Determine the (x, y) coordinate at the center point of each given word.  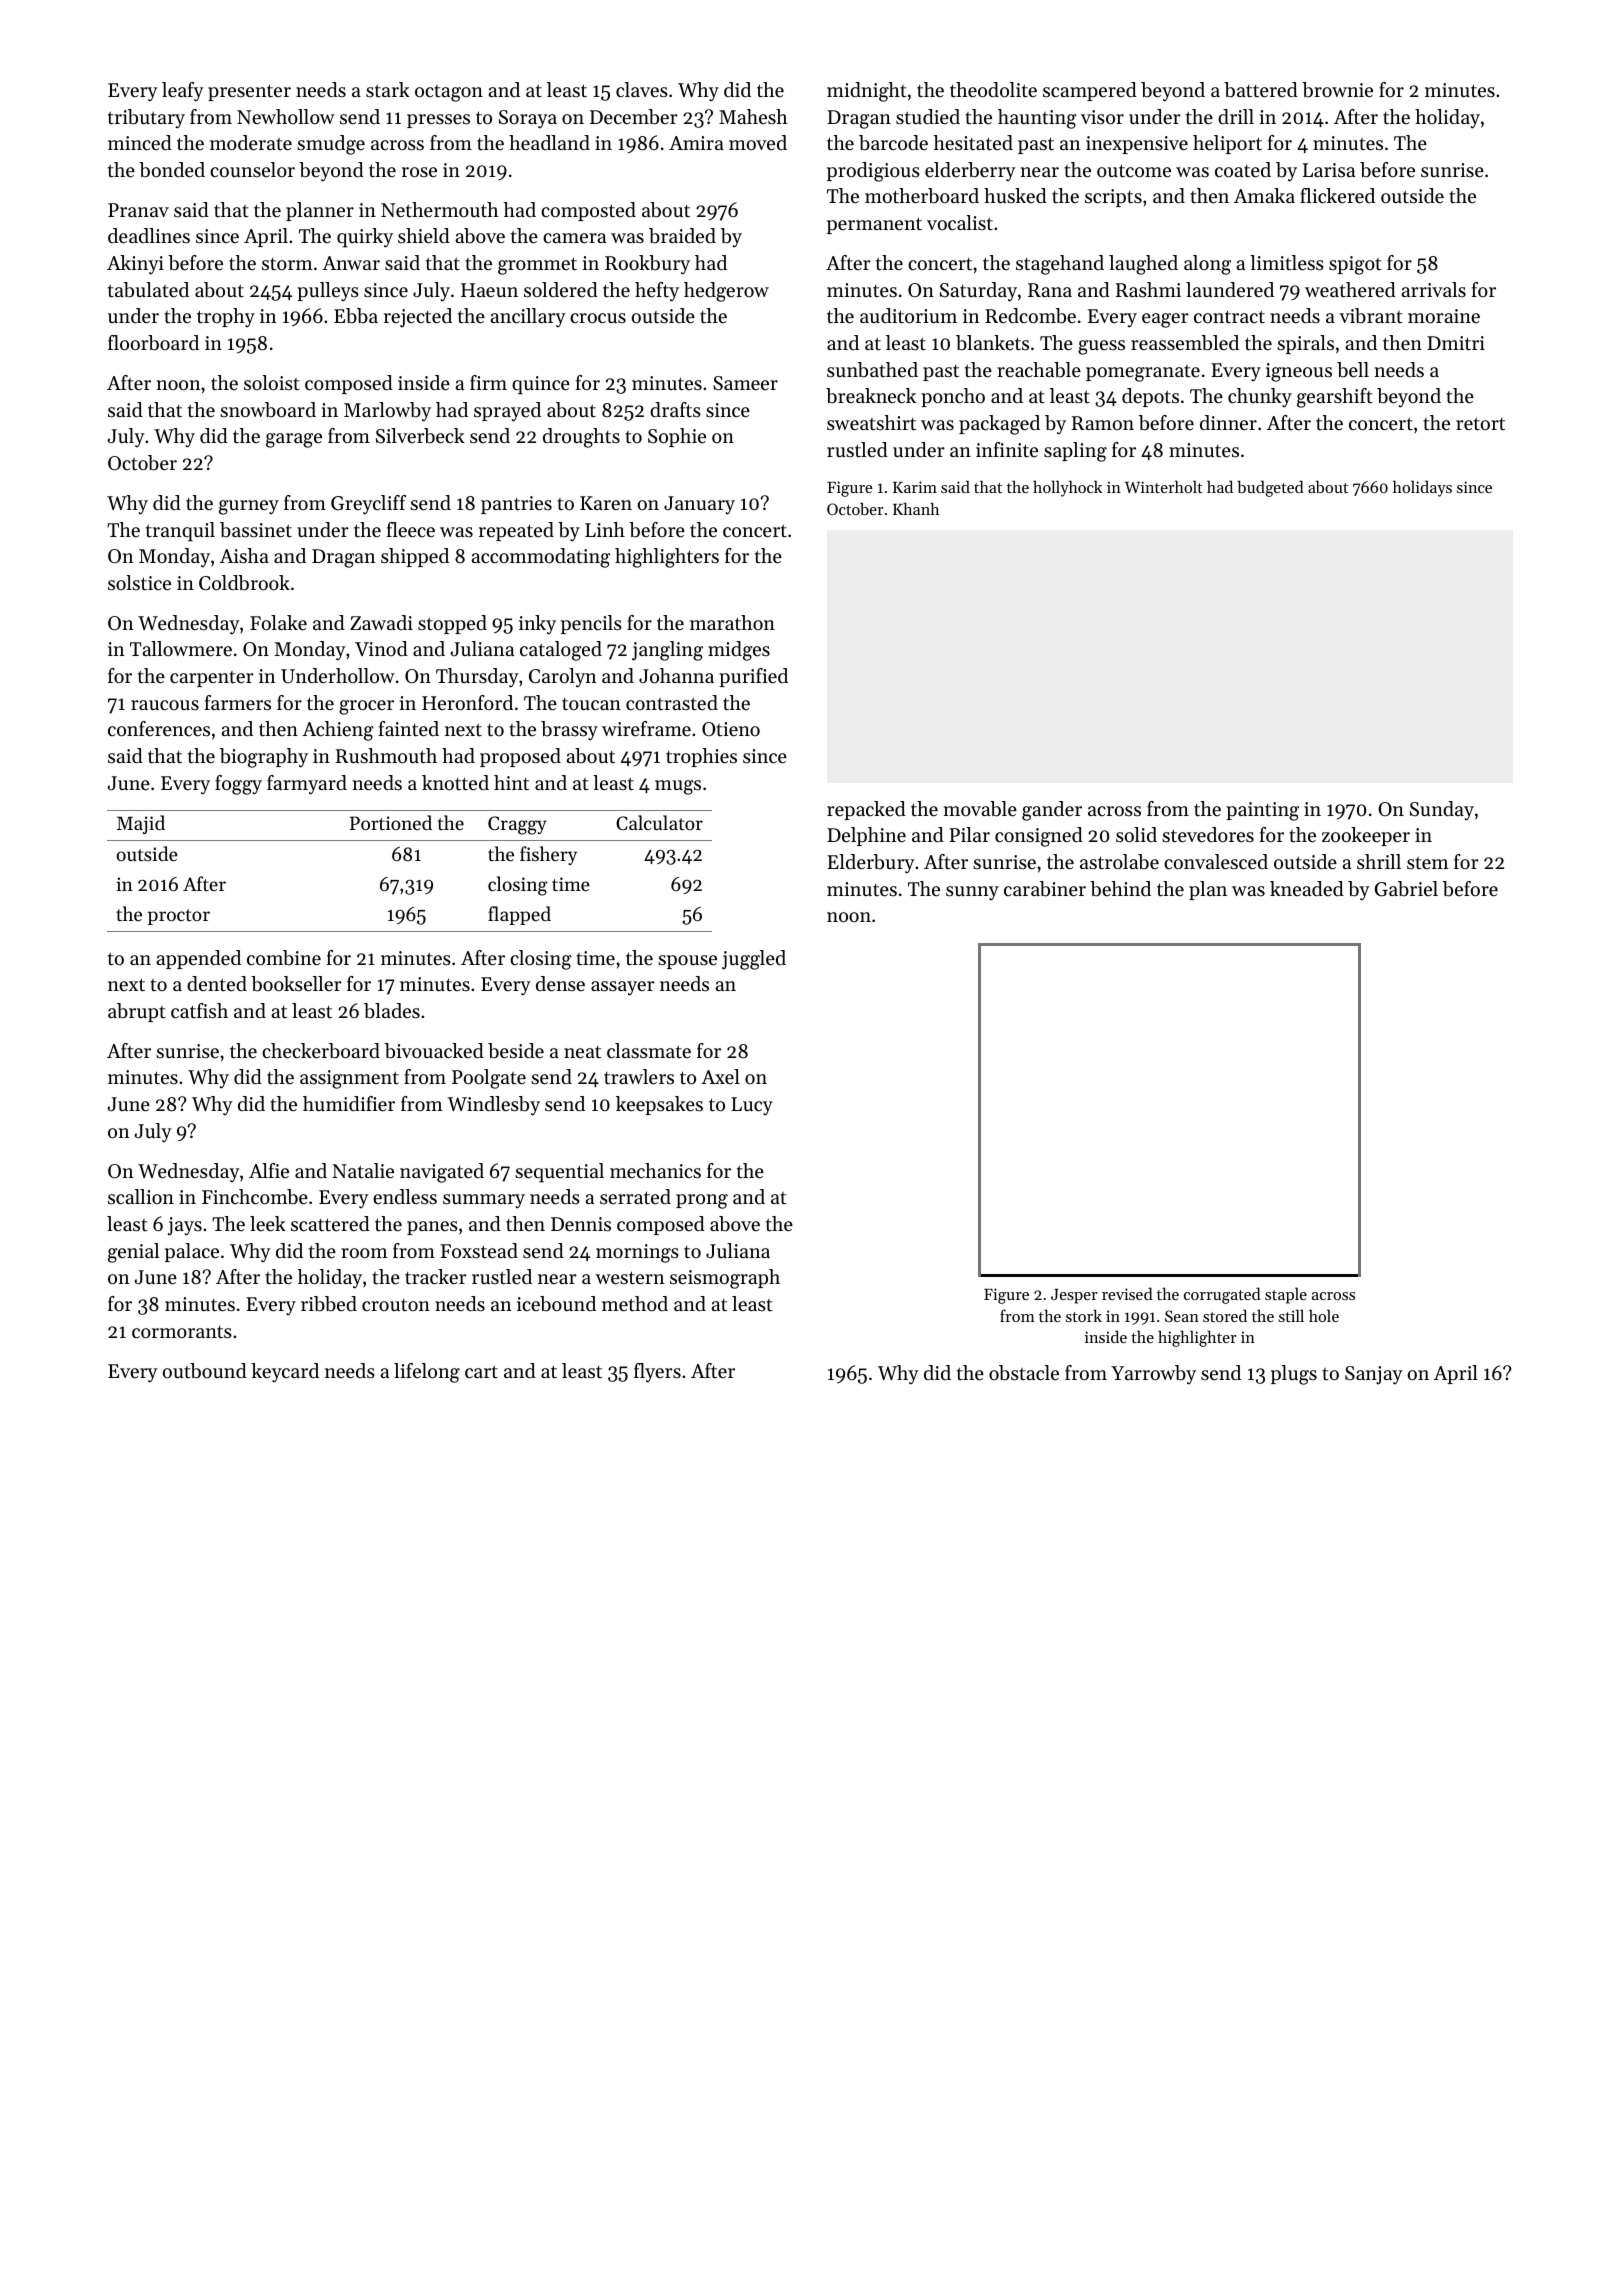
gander (1052, 811)
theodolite (993, 90)
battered (1261, 90)
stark (388, 90)
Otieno (731, 729)
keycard (285, 1372)
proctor (179, 917)
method (635, 1304)
